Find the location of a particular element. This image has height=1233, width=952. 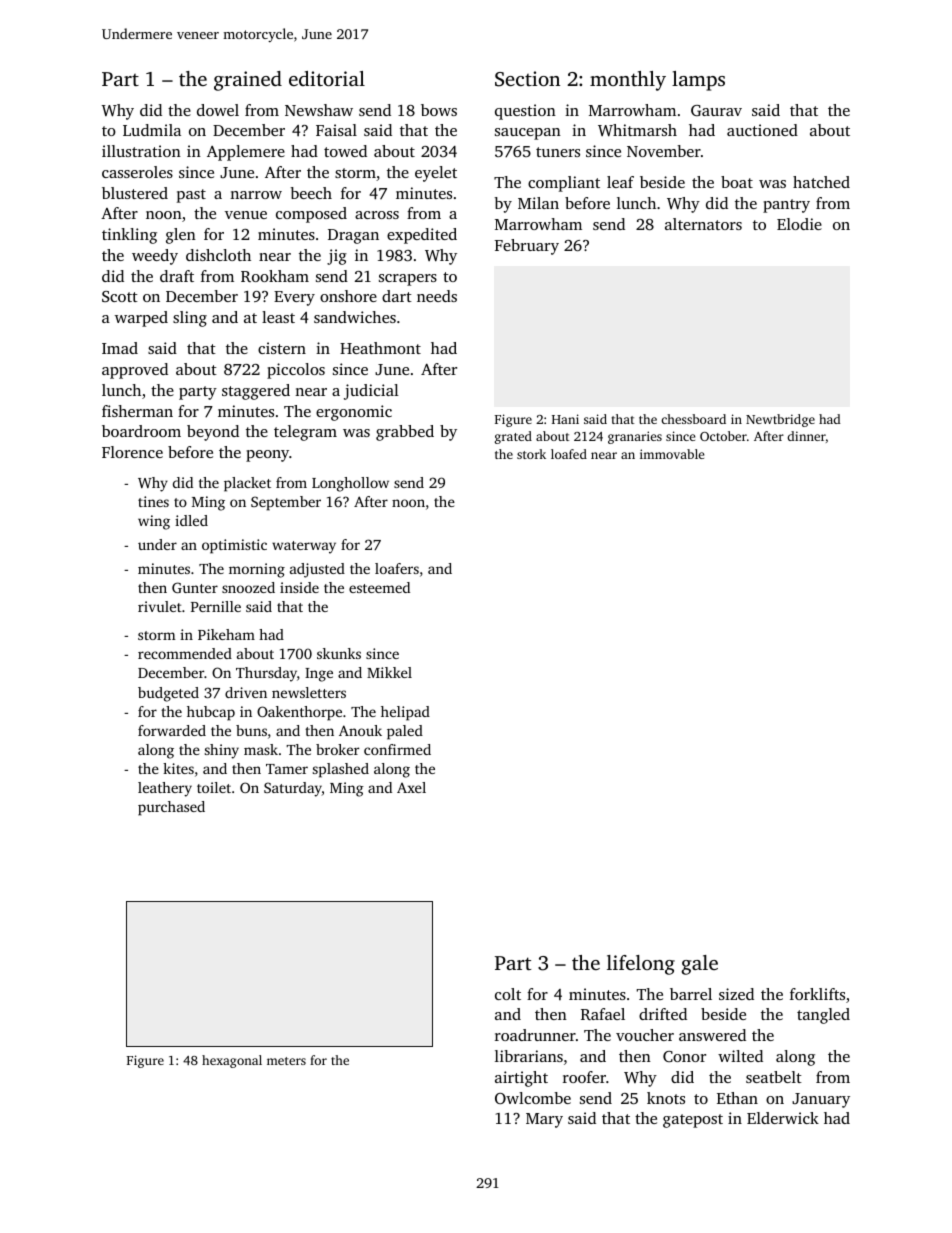

expedited is located at coordinates (422, 236).
